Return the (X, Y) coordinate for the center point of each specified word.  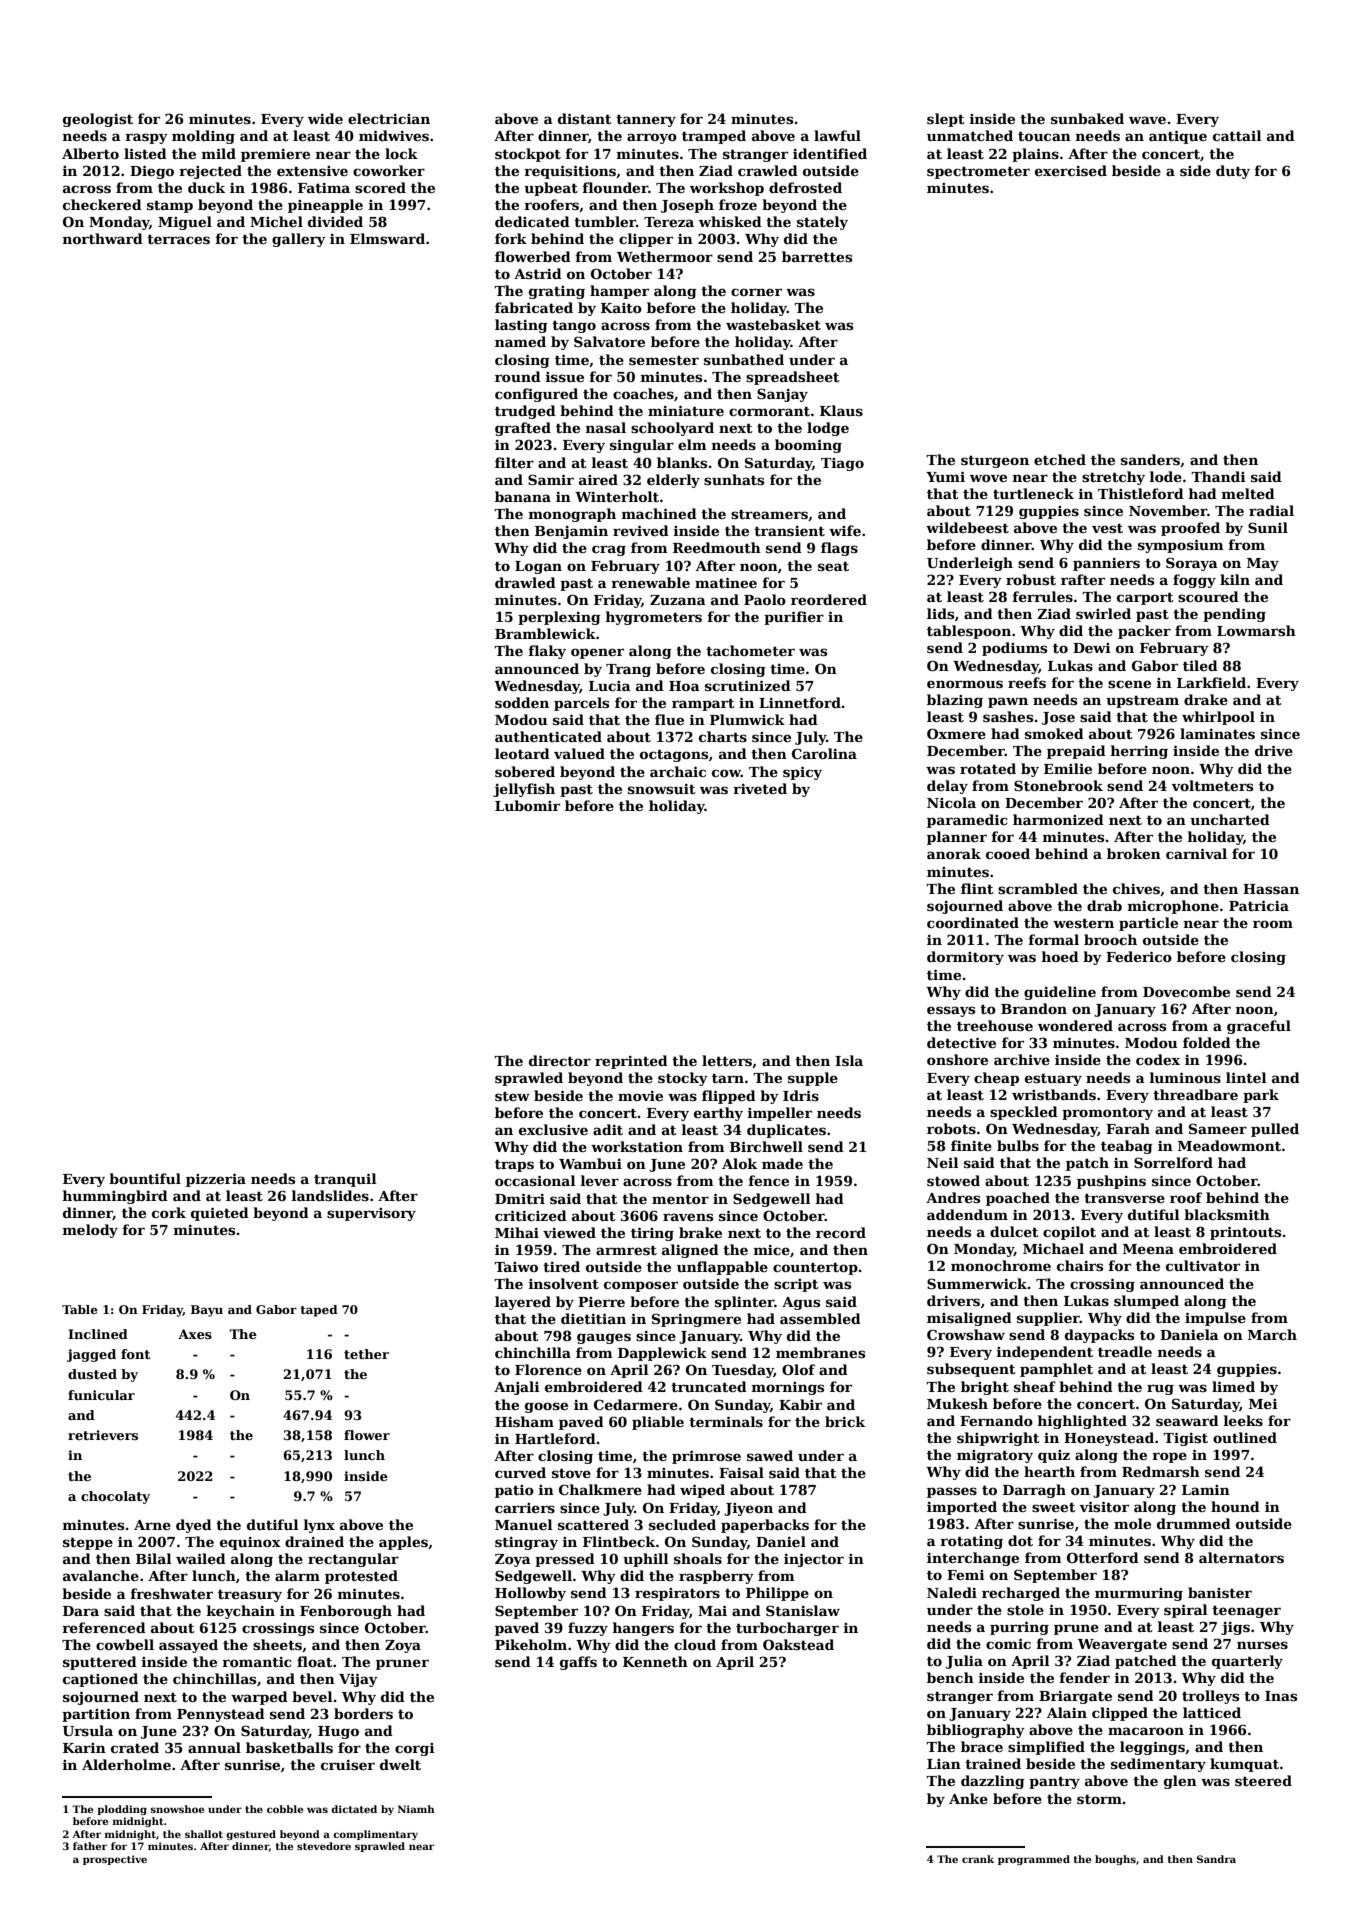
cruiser (348, 1765)
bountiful (145, 1178)
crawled (768, 170)
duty (1233, 172)
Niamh (416, 1809)
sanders (1150, 459)
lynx (319, 1526)
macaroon (1146, 1731)
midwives (394, 135)
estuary (1053, 1080)
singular (642, 446)
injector (814, 1560)
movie (640, 1096)
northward (103, 238)
